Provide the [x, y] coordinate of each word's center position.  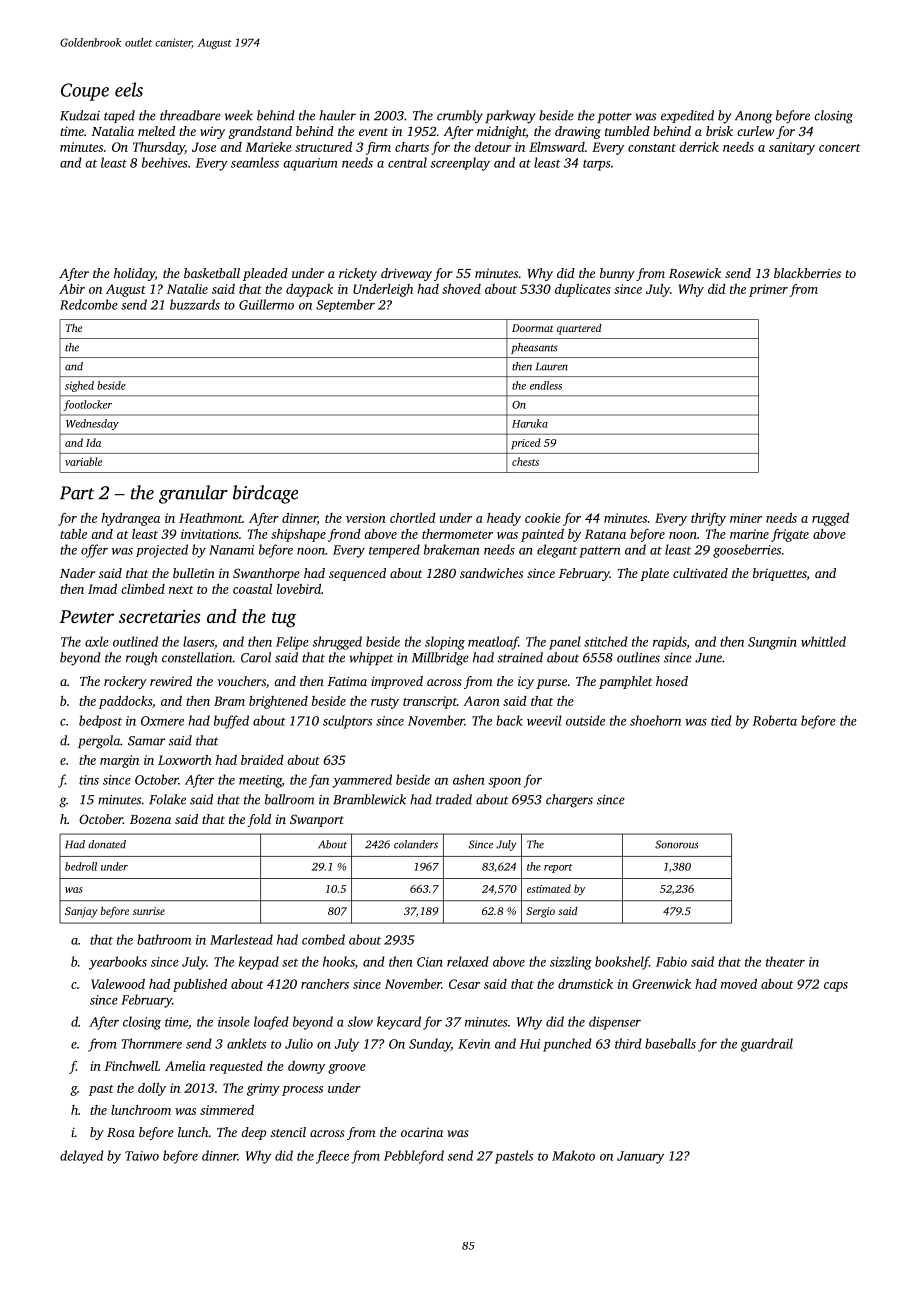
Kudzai [80, 115]
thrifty [708, 519]
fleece [332, 1157]
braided [262, 760]
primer [768, 290]
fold [259, 820]
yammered [362, 781]
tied [721, 720]
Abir [72, 289]
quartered [579, 329]
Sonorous [676, 844]
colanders [416, 844]
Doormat [532, 328]
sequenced [357, 574]
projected [162, 551]
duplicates [583, 290]
